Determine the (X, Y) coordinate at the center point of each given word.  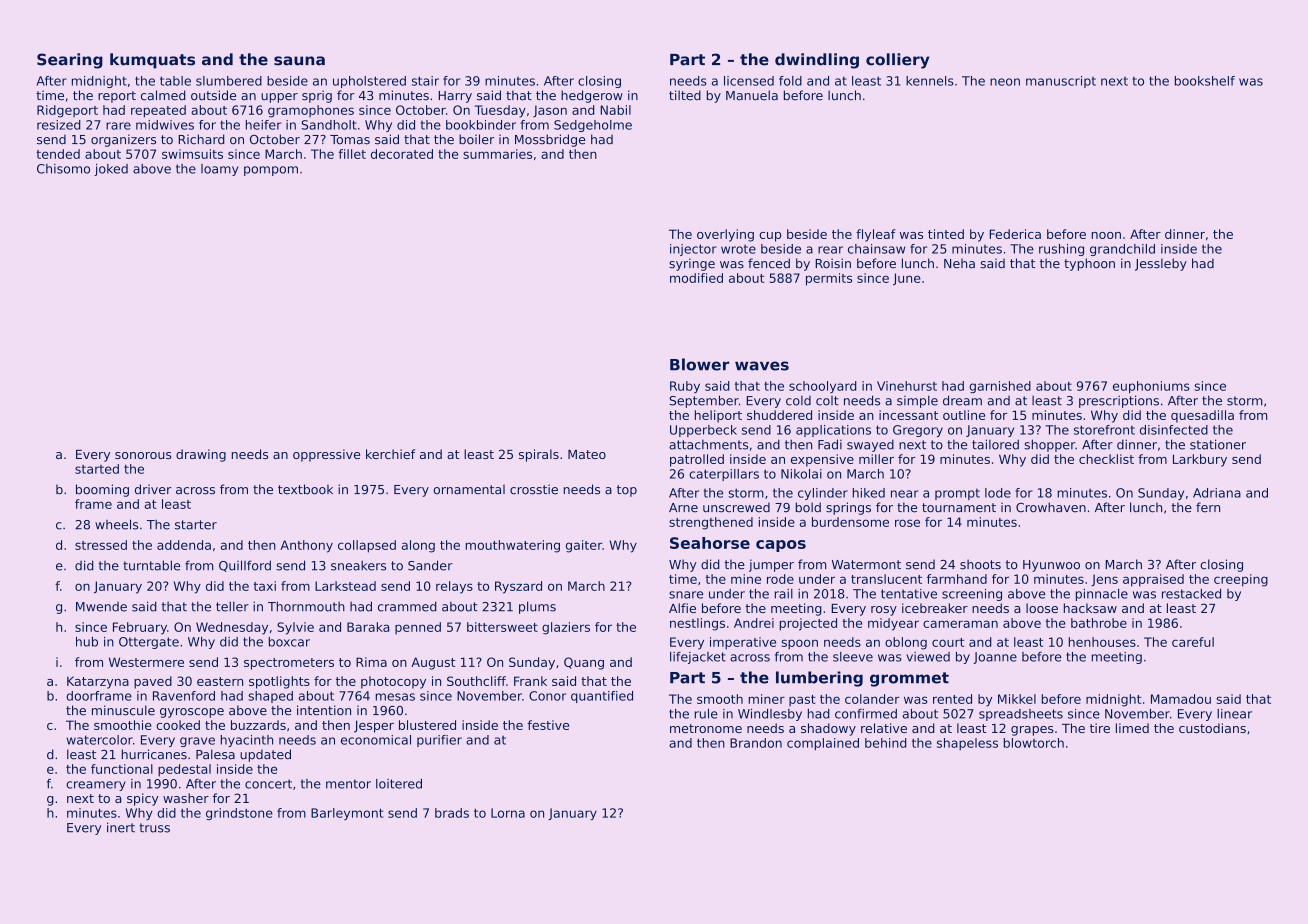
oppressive (326, 455)
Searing (70, 61)
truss (154, 828)
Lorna (508, 813)
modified (696, 278)
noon (1106, 235)
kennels (930, 81)
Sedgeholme (593, 126)
